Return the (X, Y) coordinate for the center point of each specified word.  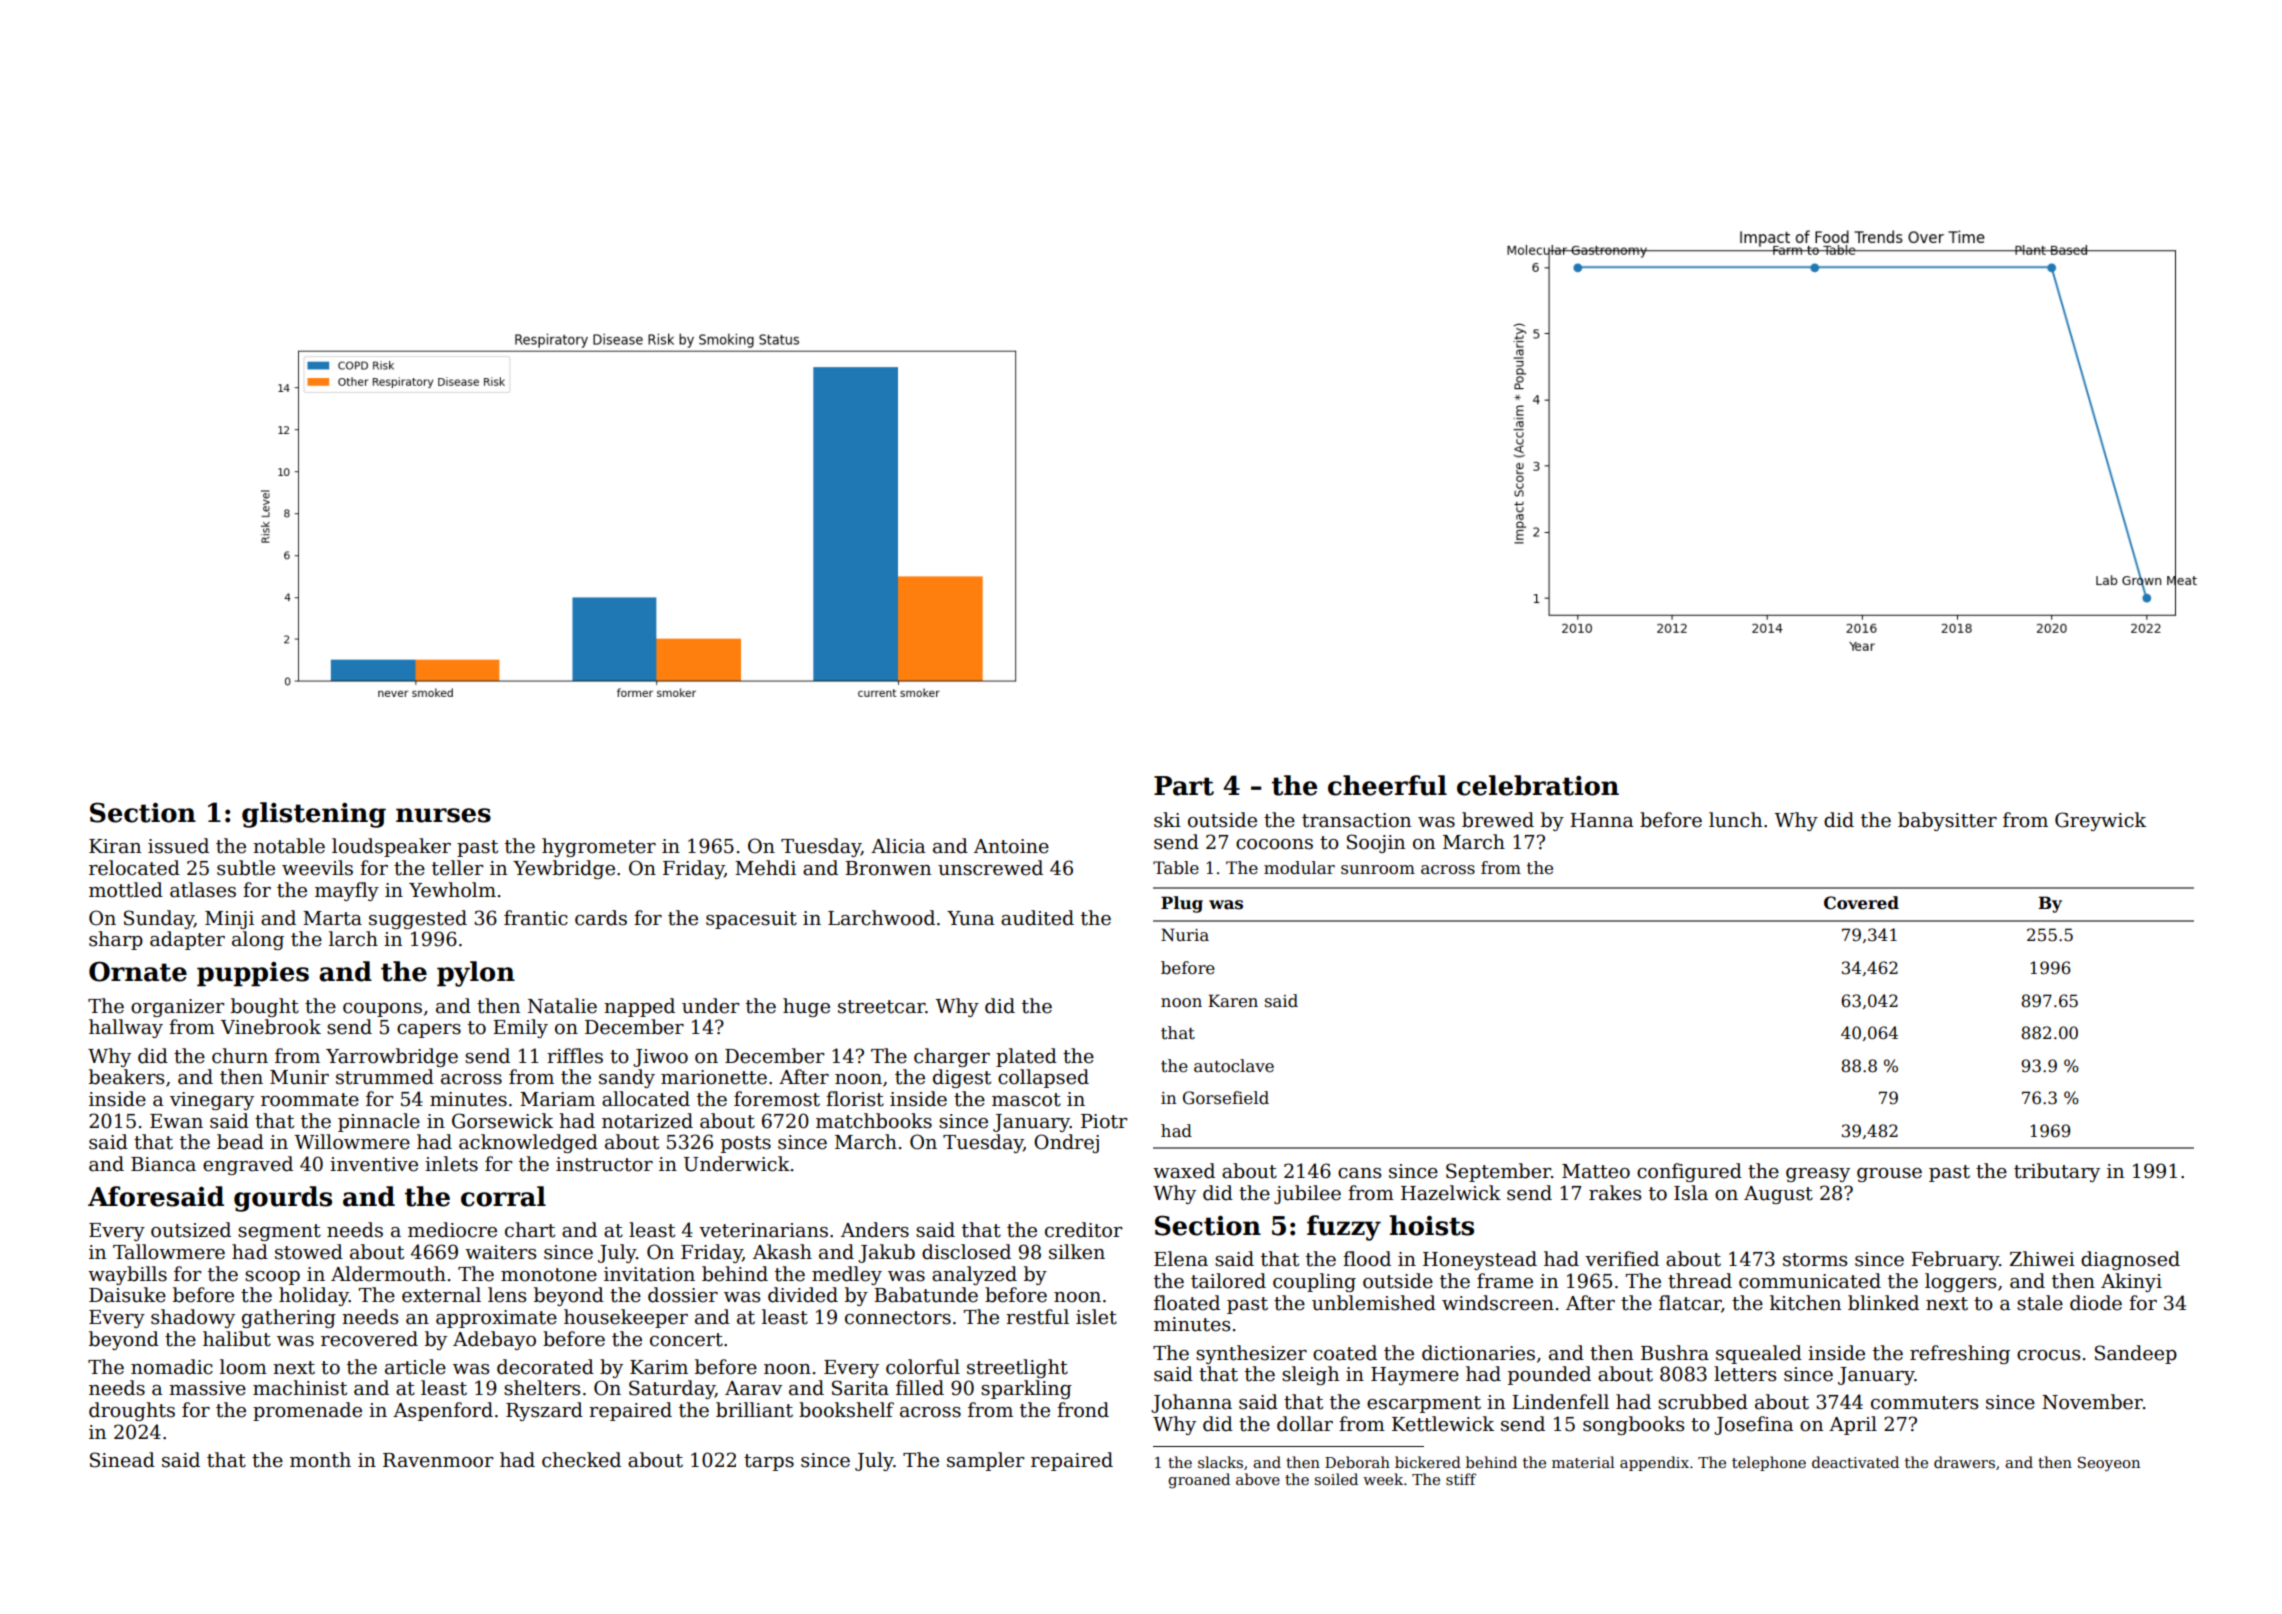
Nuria (1185, 935)
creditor (1083, 1230)
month (320, 1460)
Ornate (138, 971)
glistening (314, 815)
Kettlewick (1443, 1424)
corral (503, 1196)
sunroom (1378, 870)
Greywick (2100, 821)
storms (1815, 1260)
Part (1184, 786)
